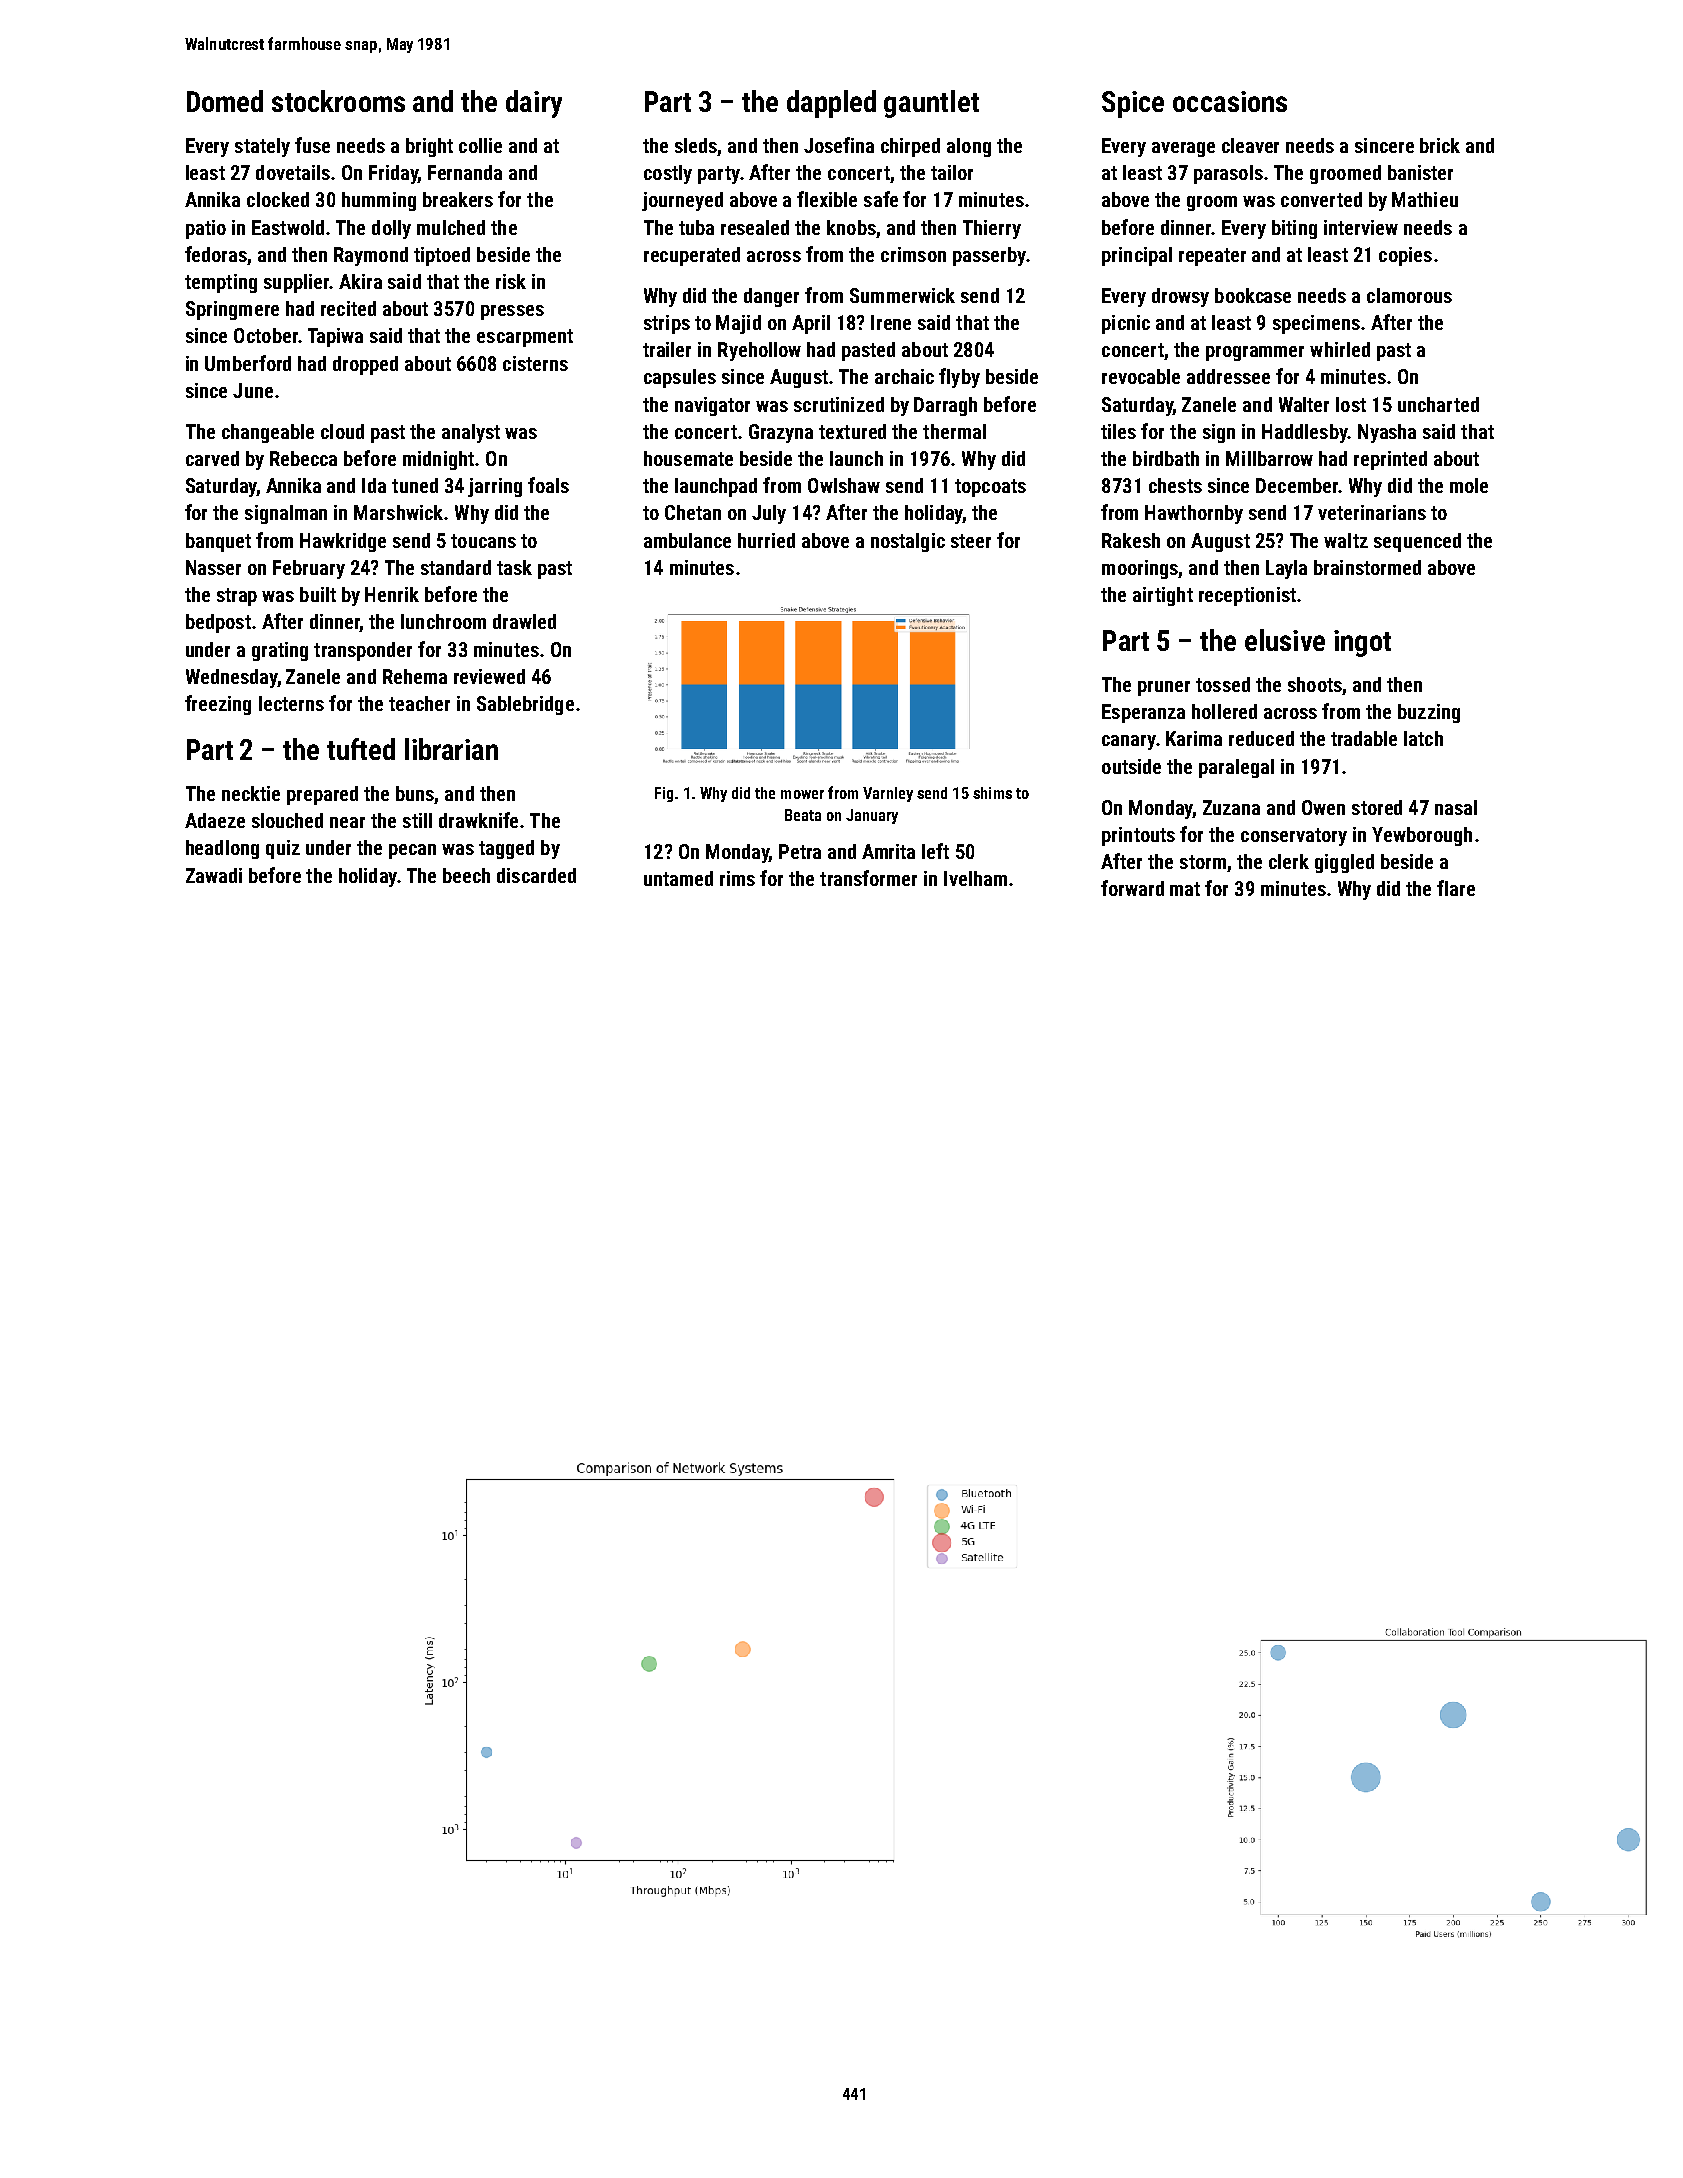 The height and width of the screenshot is (2178, 1683). Describe the element at coordinates (451, 749) in the screenshot. I see `librarian` at that location.
